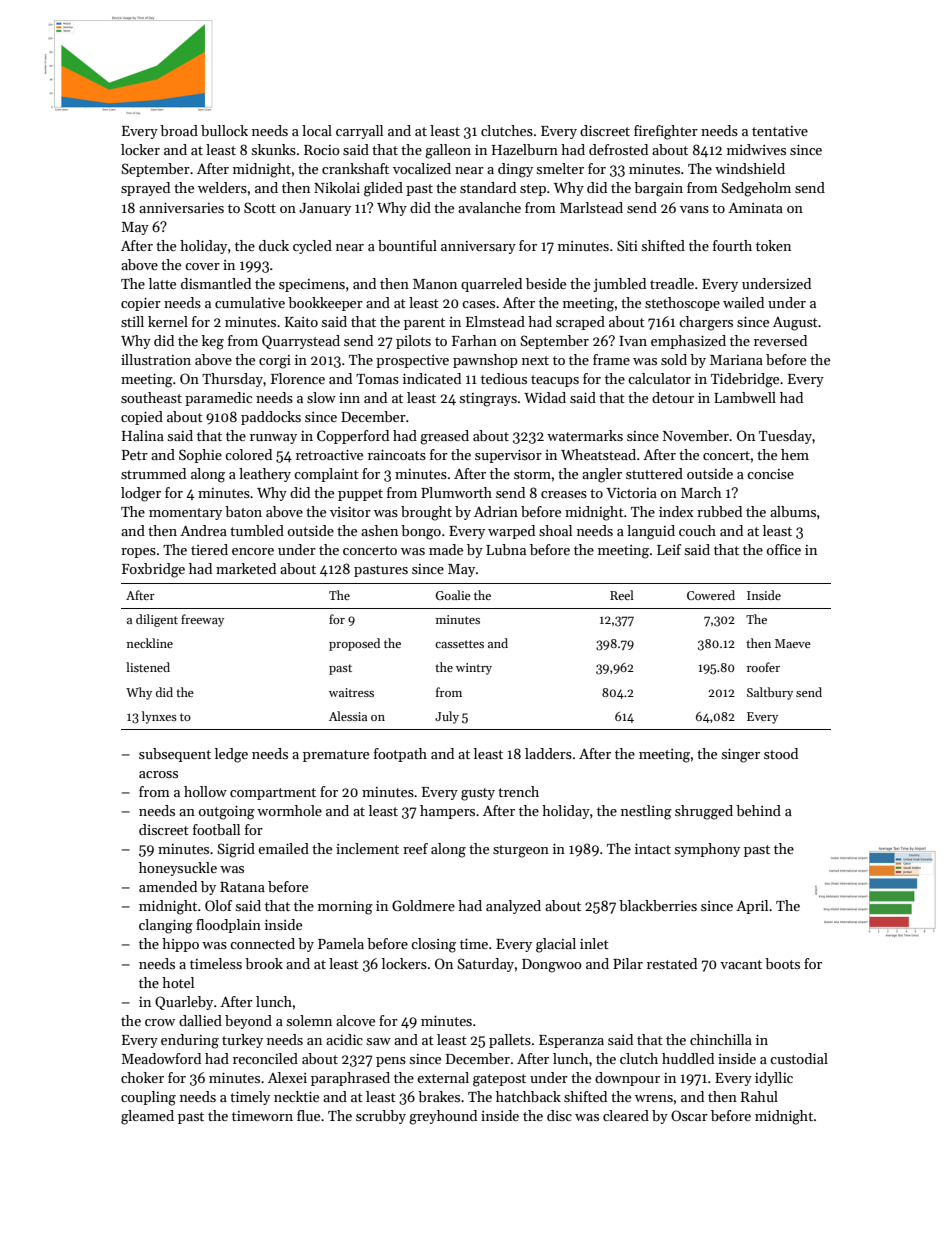 The width and height of the screenshot is (952, 1233). Describe the element at coordinates (780, 340) in the screenshot. I see `reversed` at that location.
